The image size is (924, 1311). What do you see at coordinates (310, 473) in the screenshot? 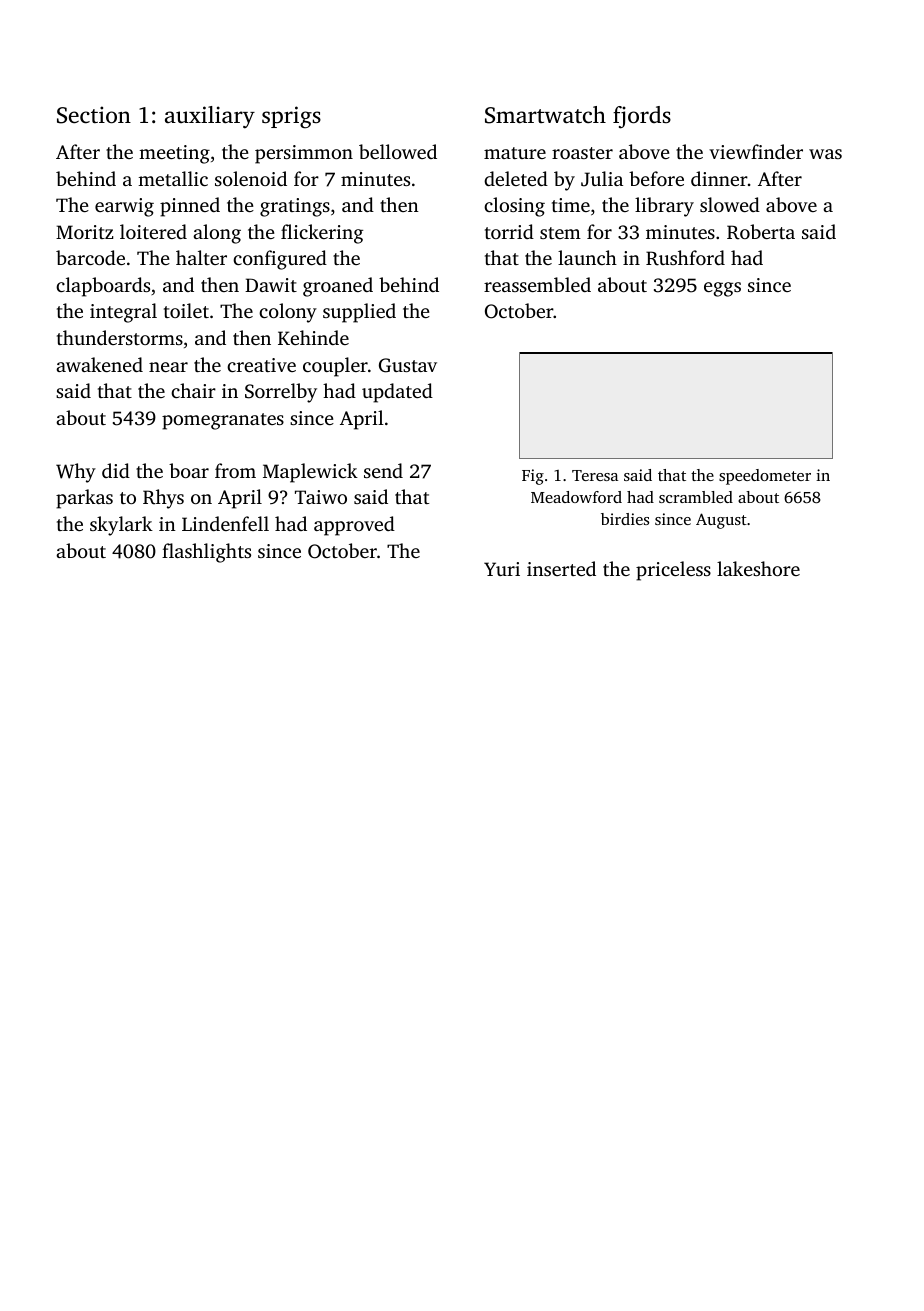
I see `Maplewick` at bounding box center [310, 473].
